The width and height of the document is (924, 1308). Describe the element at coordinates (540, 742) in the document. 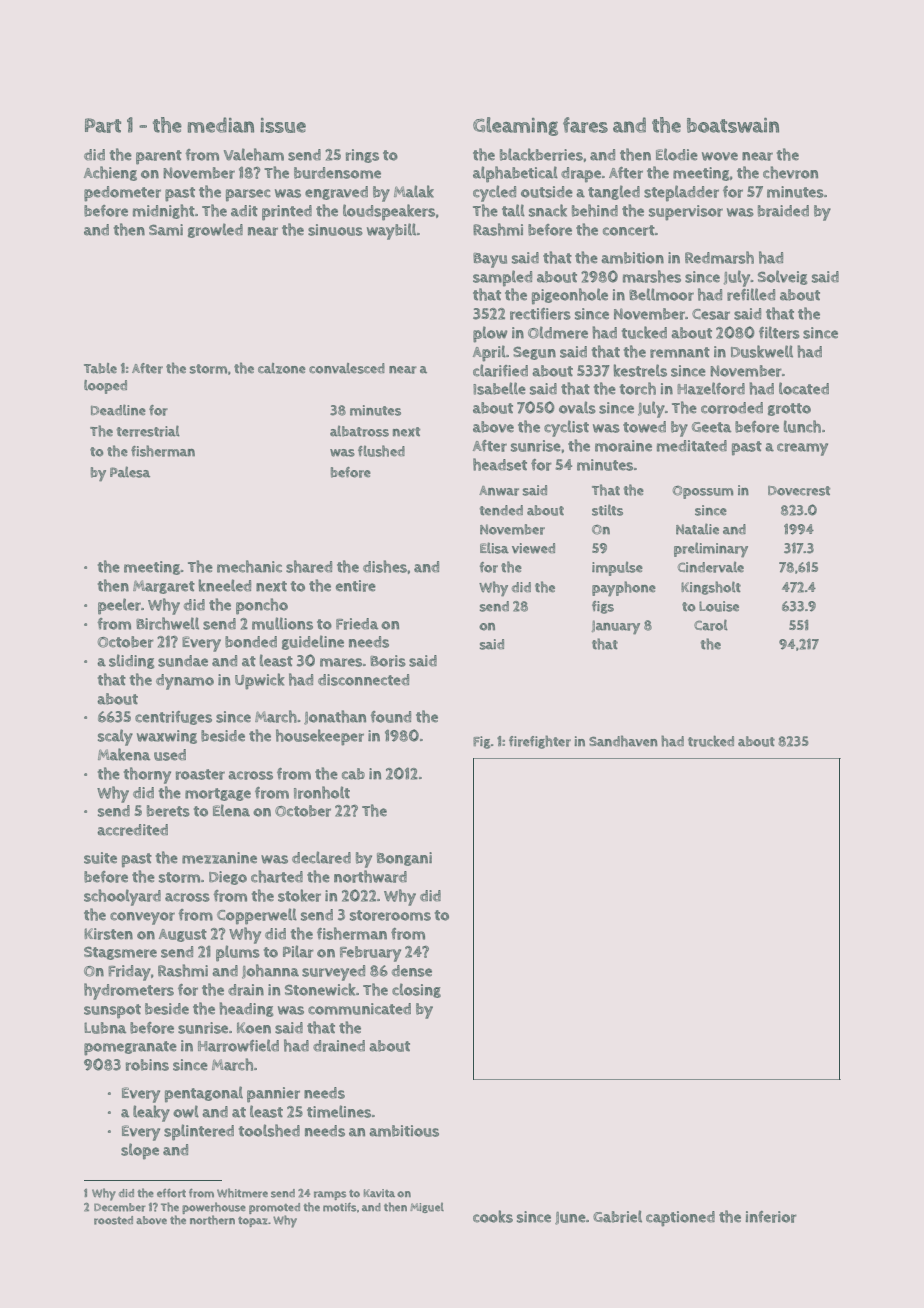

I see `firefighter` at that location.
